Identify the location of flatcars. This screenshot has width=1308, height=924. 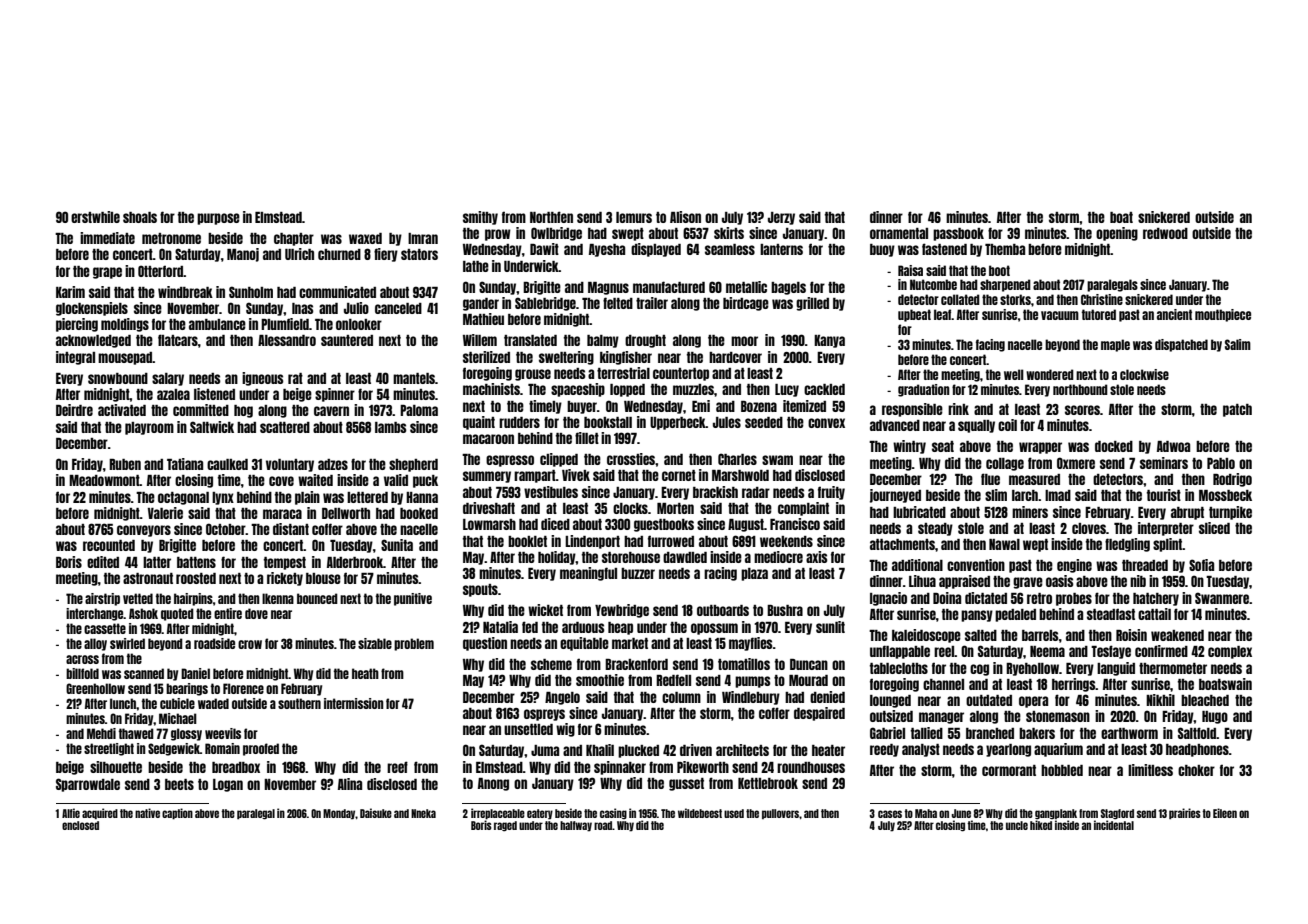
(178, 340).
